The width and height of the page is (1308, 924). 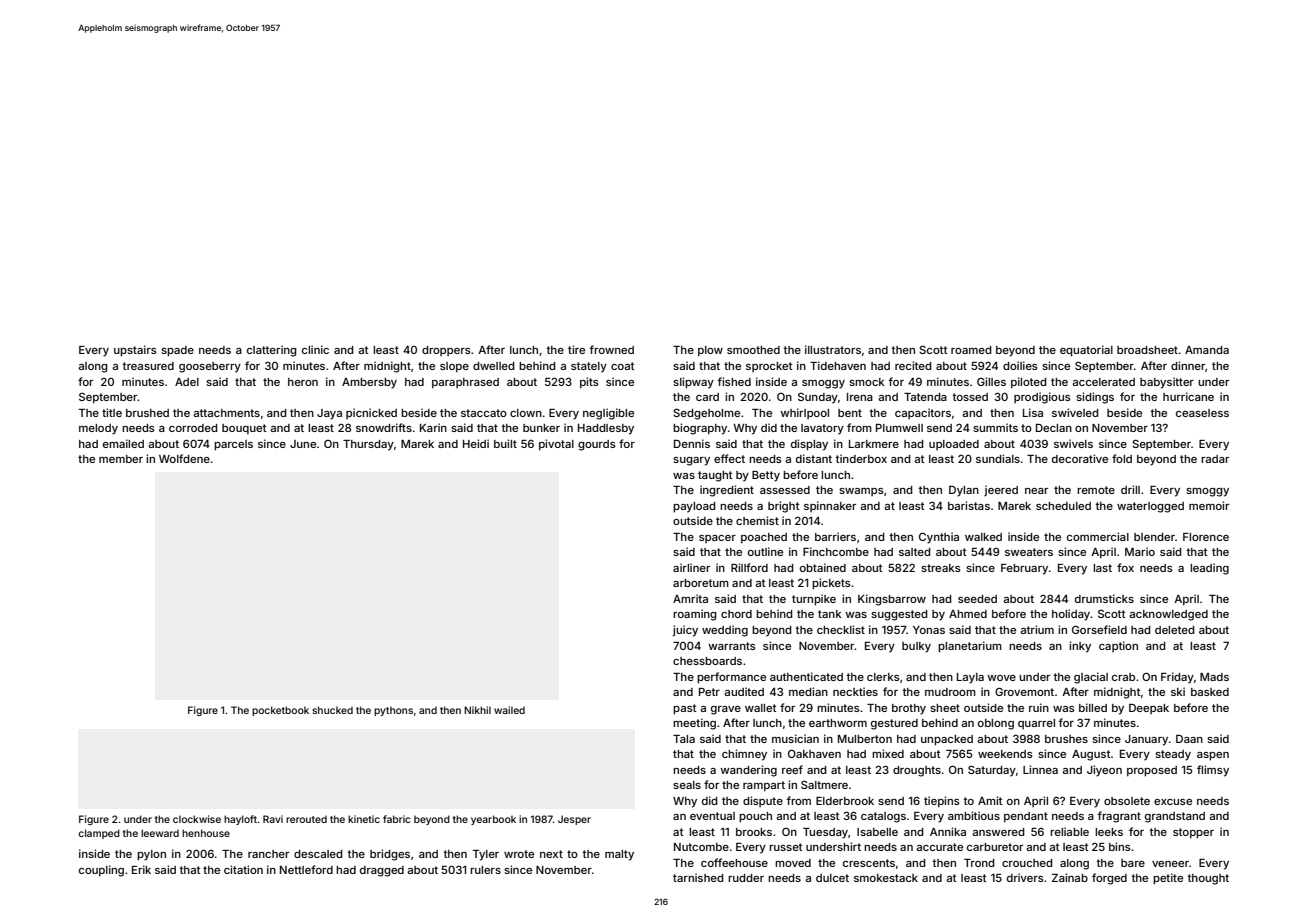 I want to click on next, so click(x=551, y=854).
